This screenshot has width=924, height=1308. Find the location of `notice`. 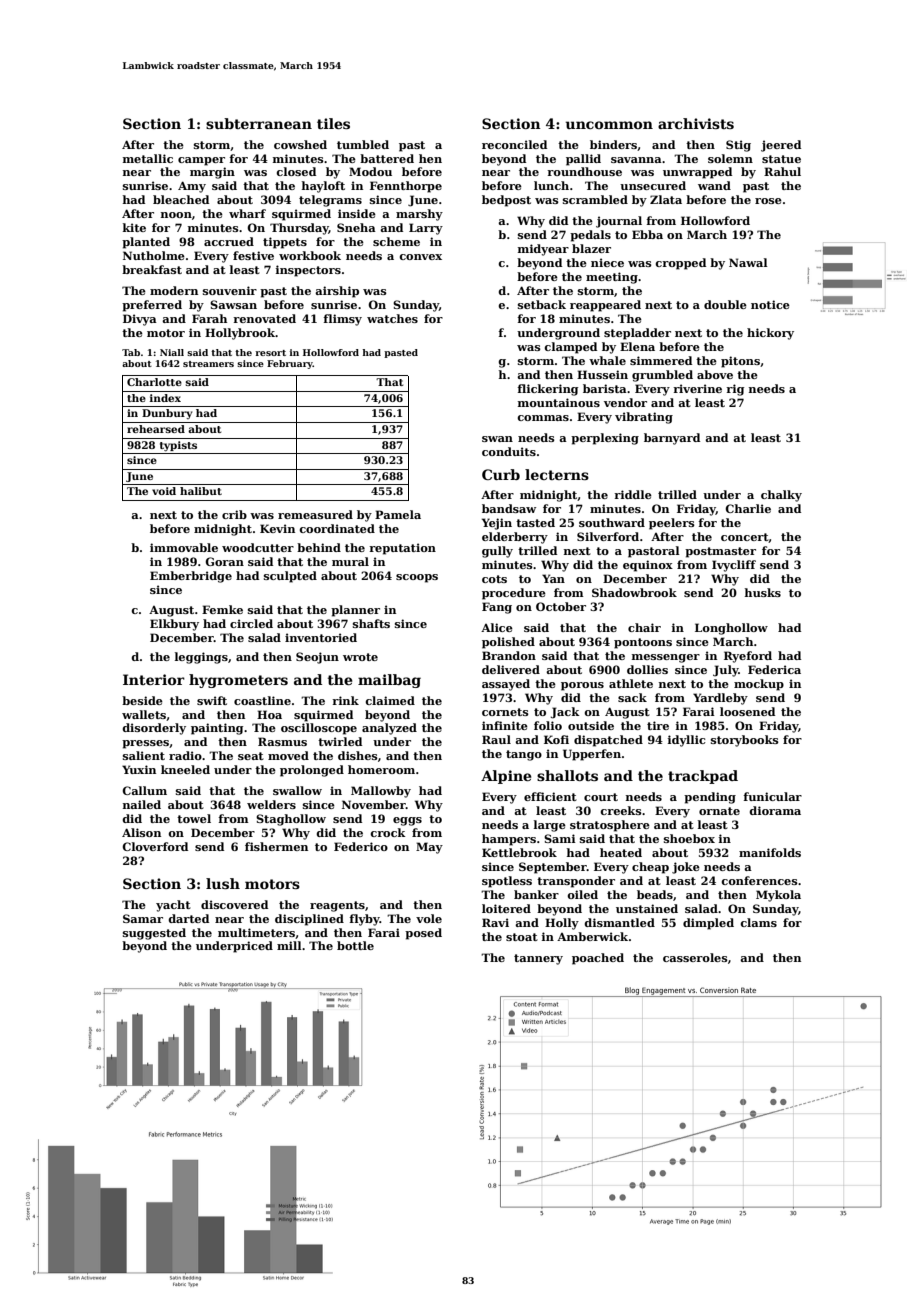

notice is located at coordinates (770, 304).
